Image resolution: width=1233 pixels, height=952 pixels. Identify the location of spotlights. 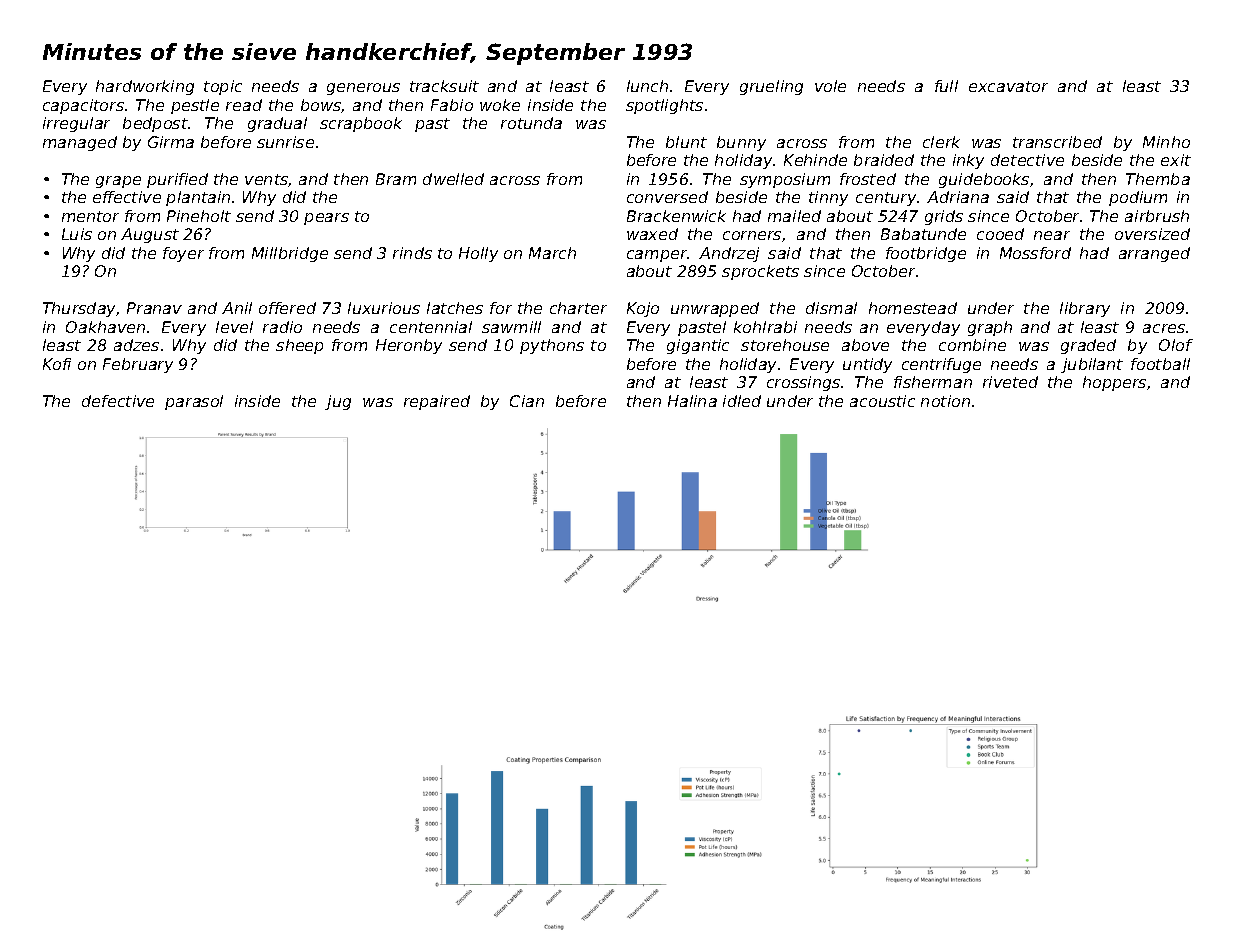
(664, 106).
